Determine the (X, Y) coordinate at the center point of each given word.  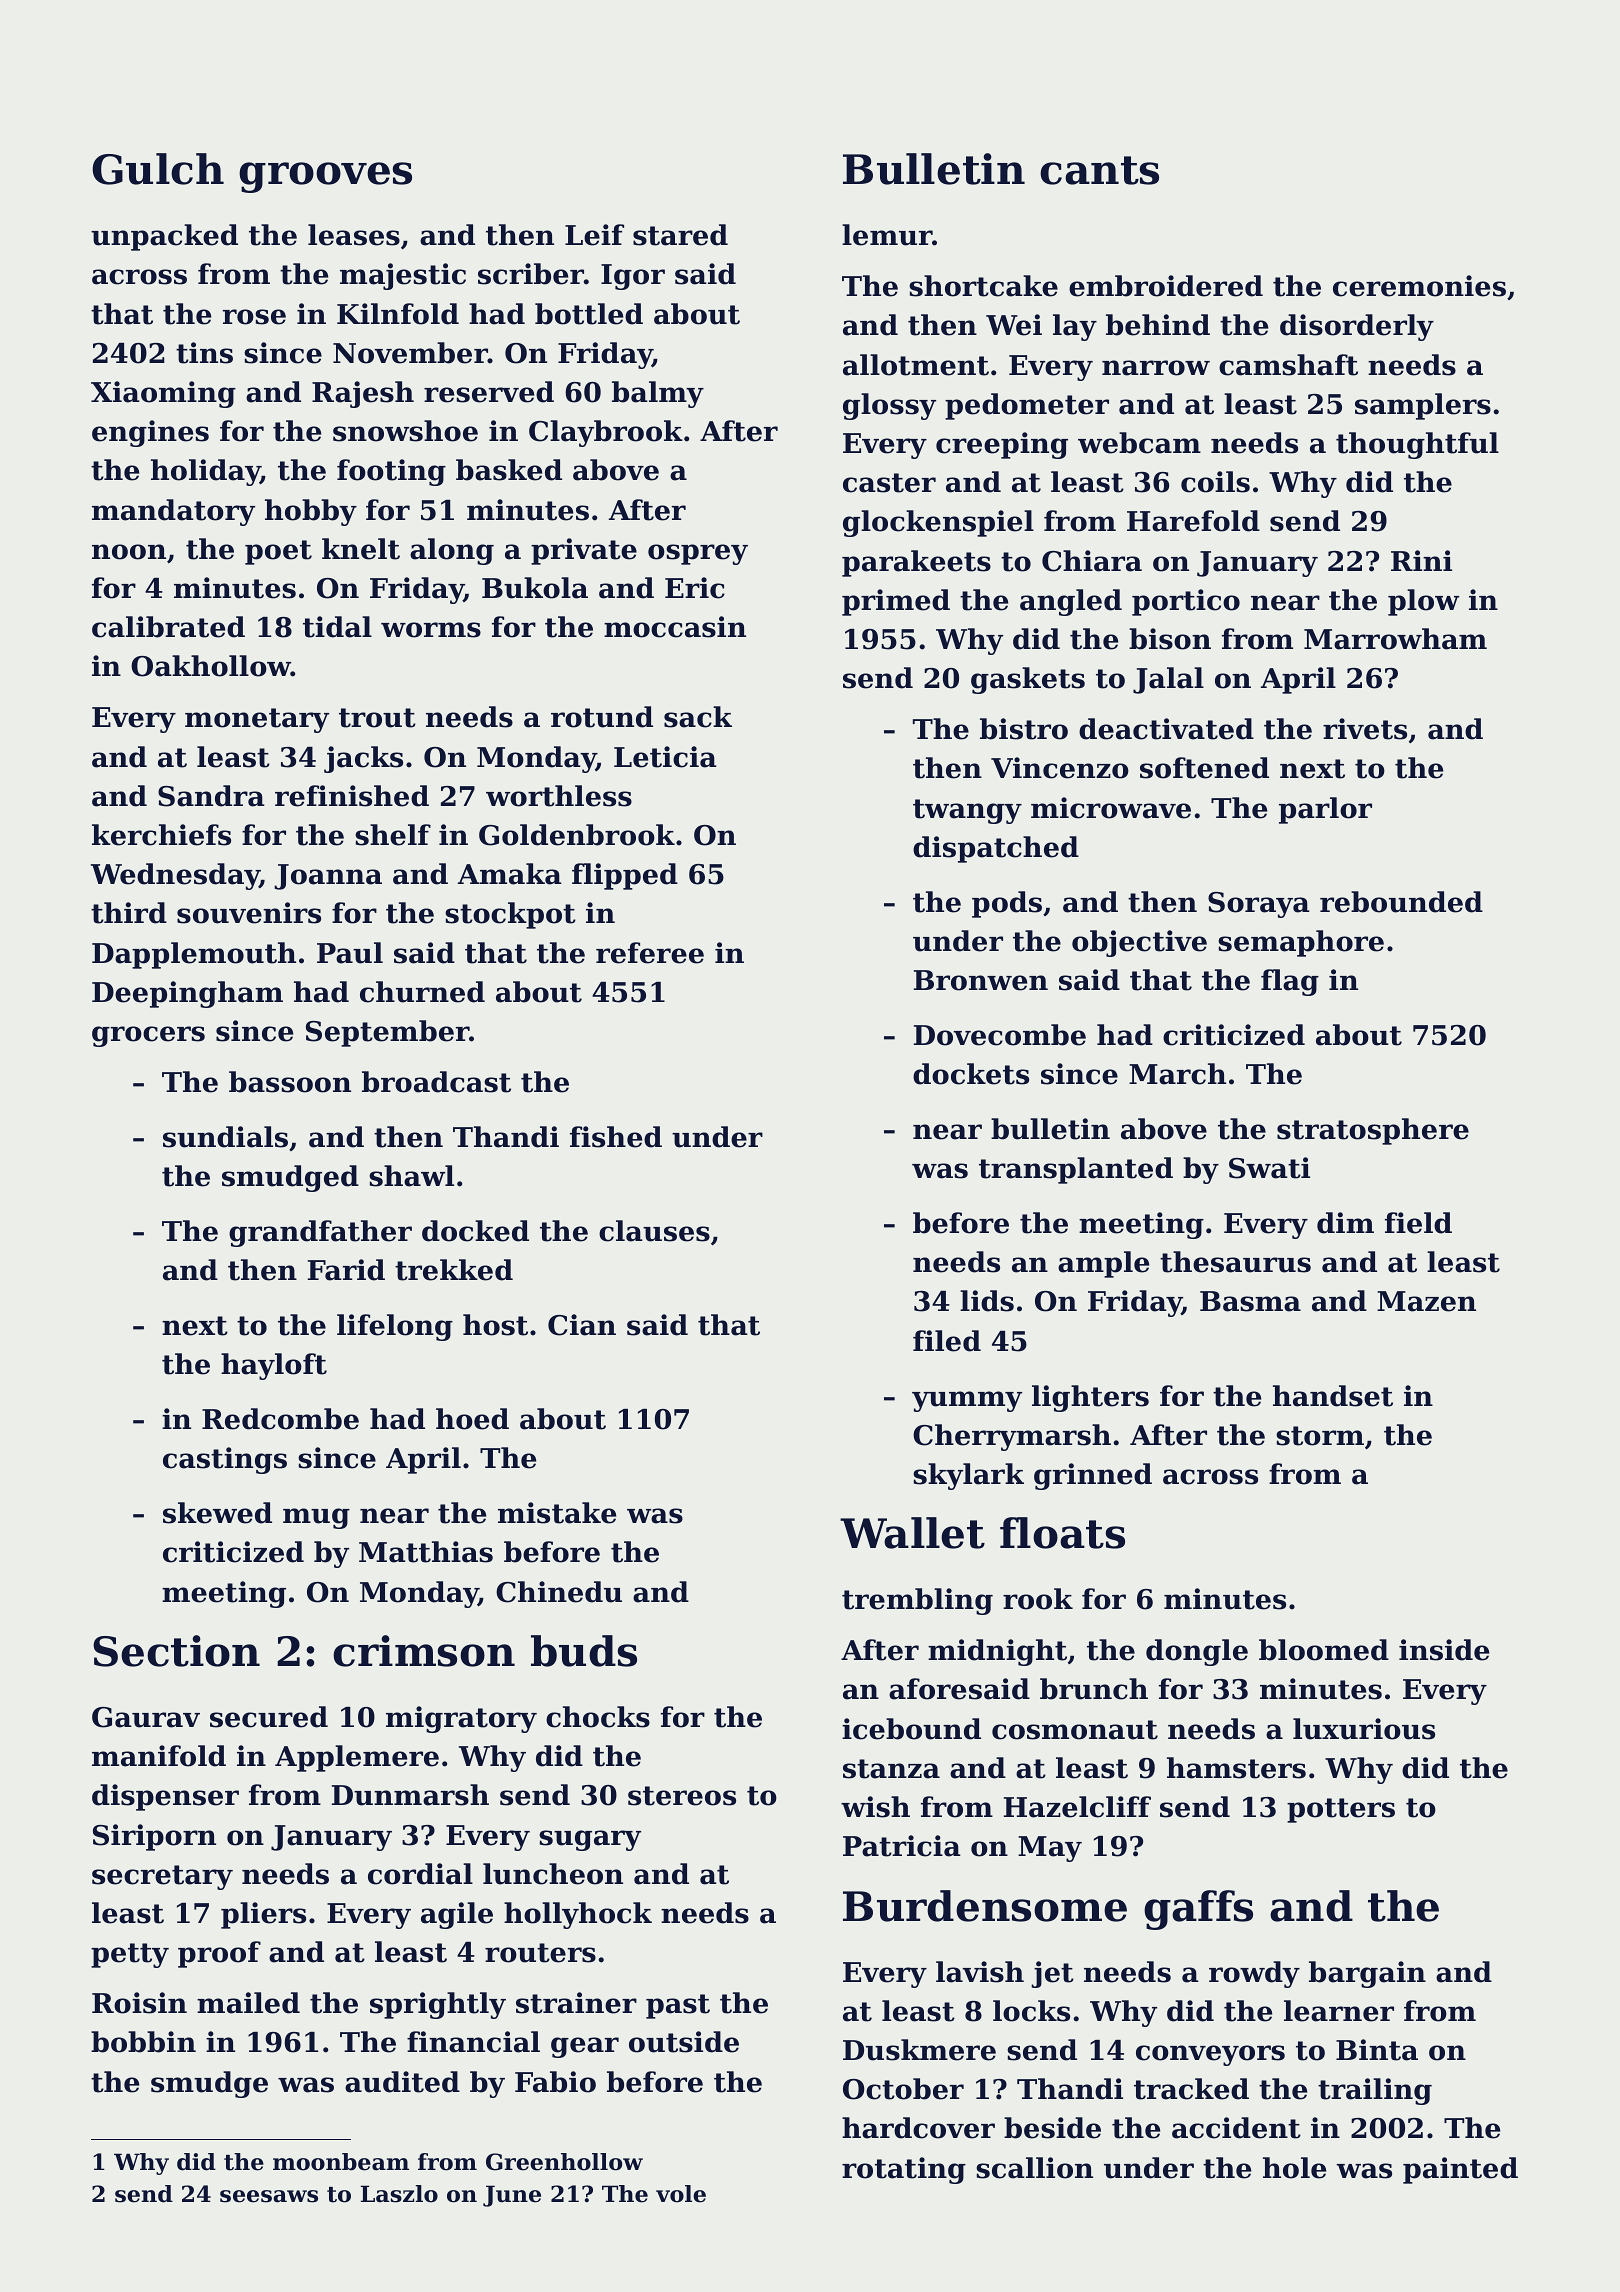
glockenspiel (938, 523)
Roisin (139, 2003)
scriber (531, 274)
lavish (980, 1972)
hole (1294, 2168)
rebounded (1401, 902)
